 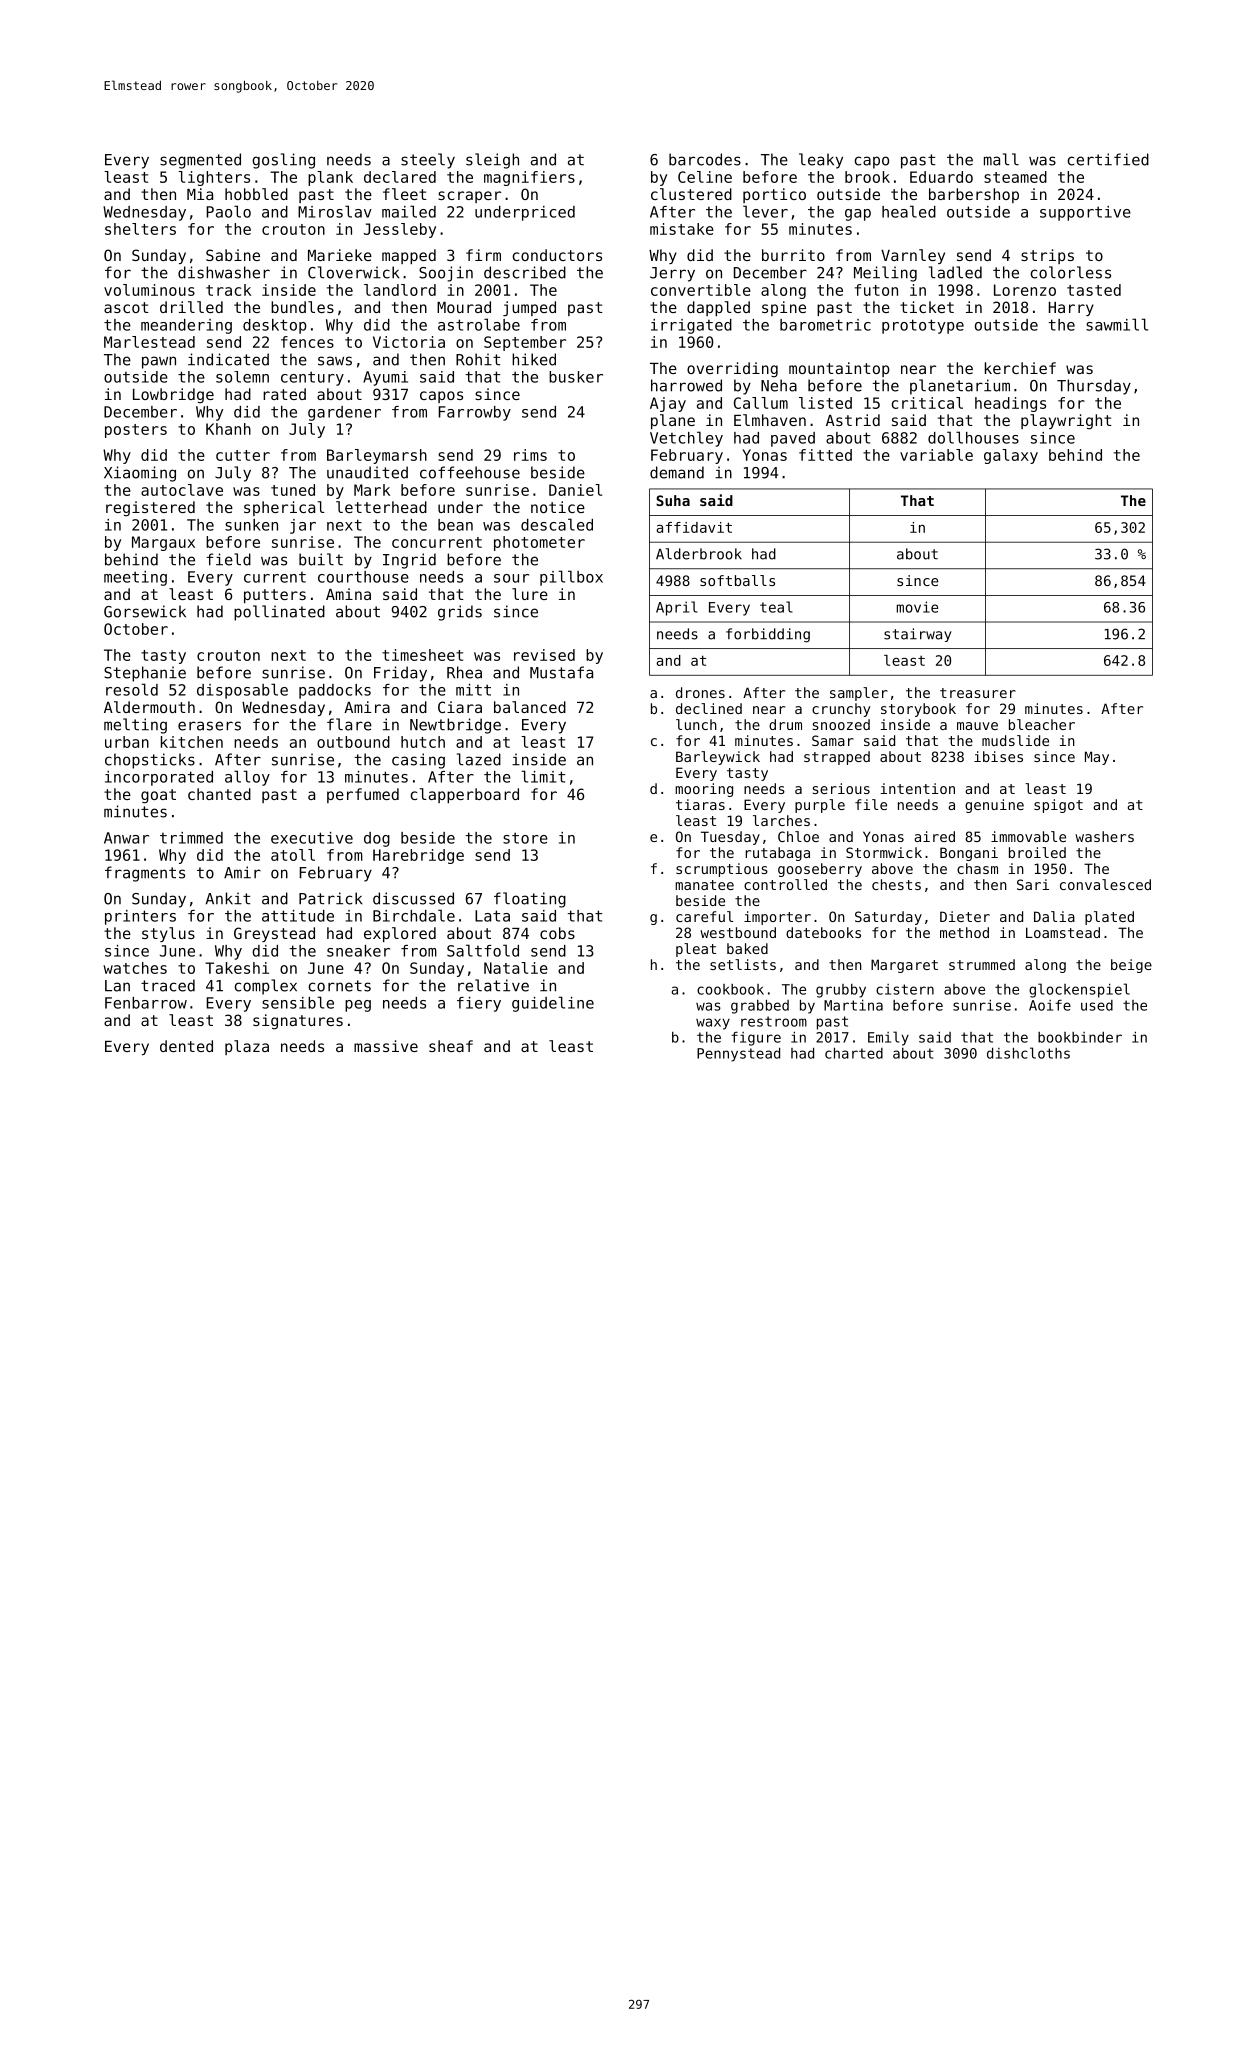 What do you see at coordinates (460, 613) in the page?
I see `grids` at bounding box center [460, 613].
